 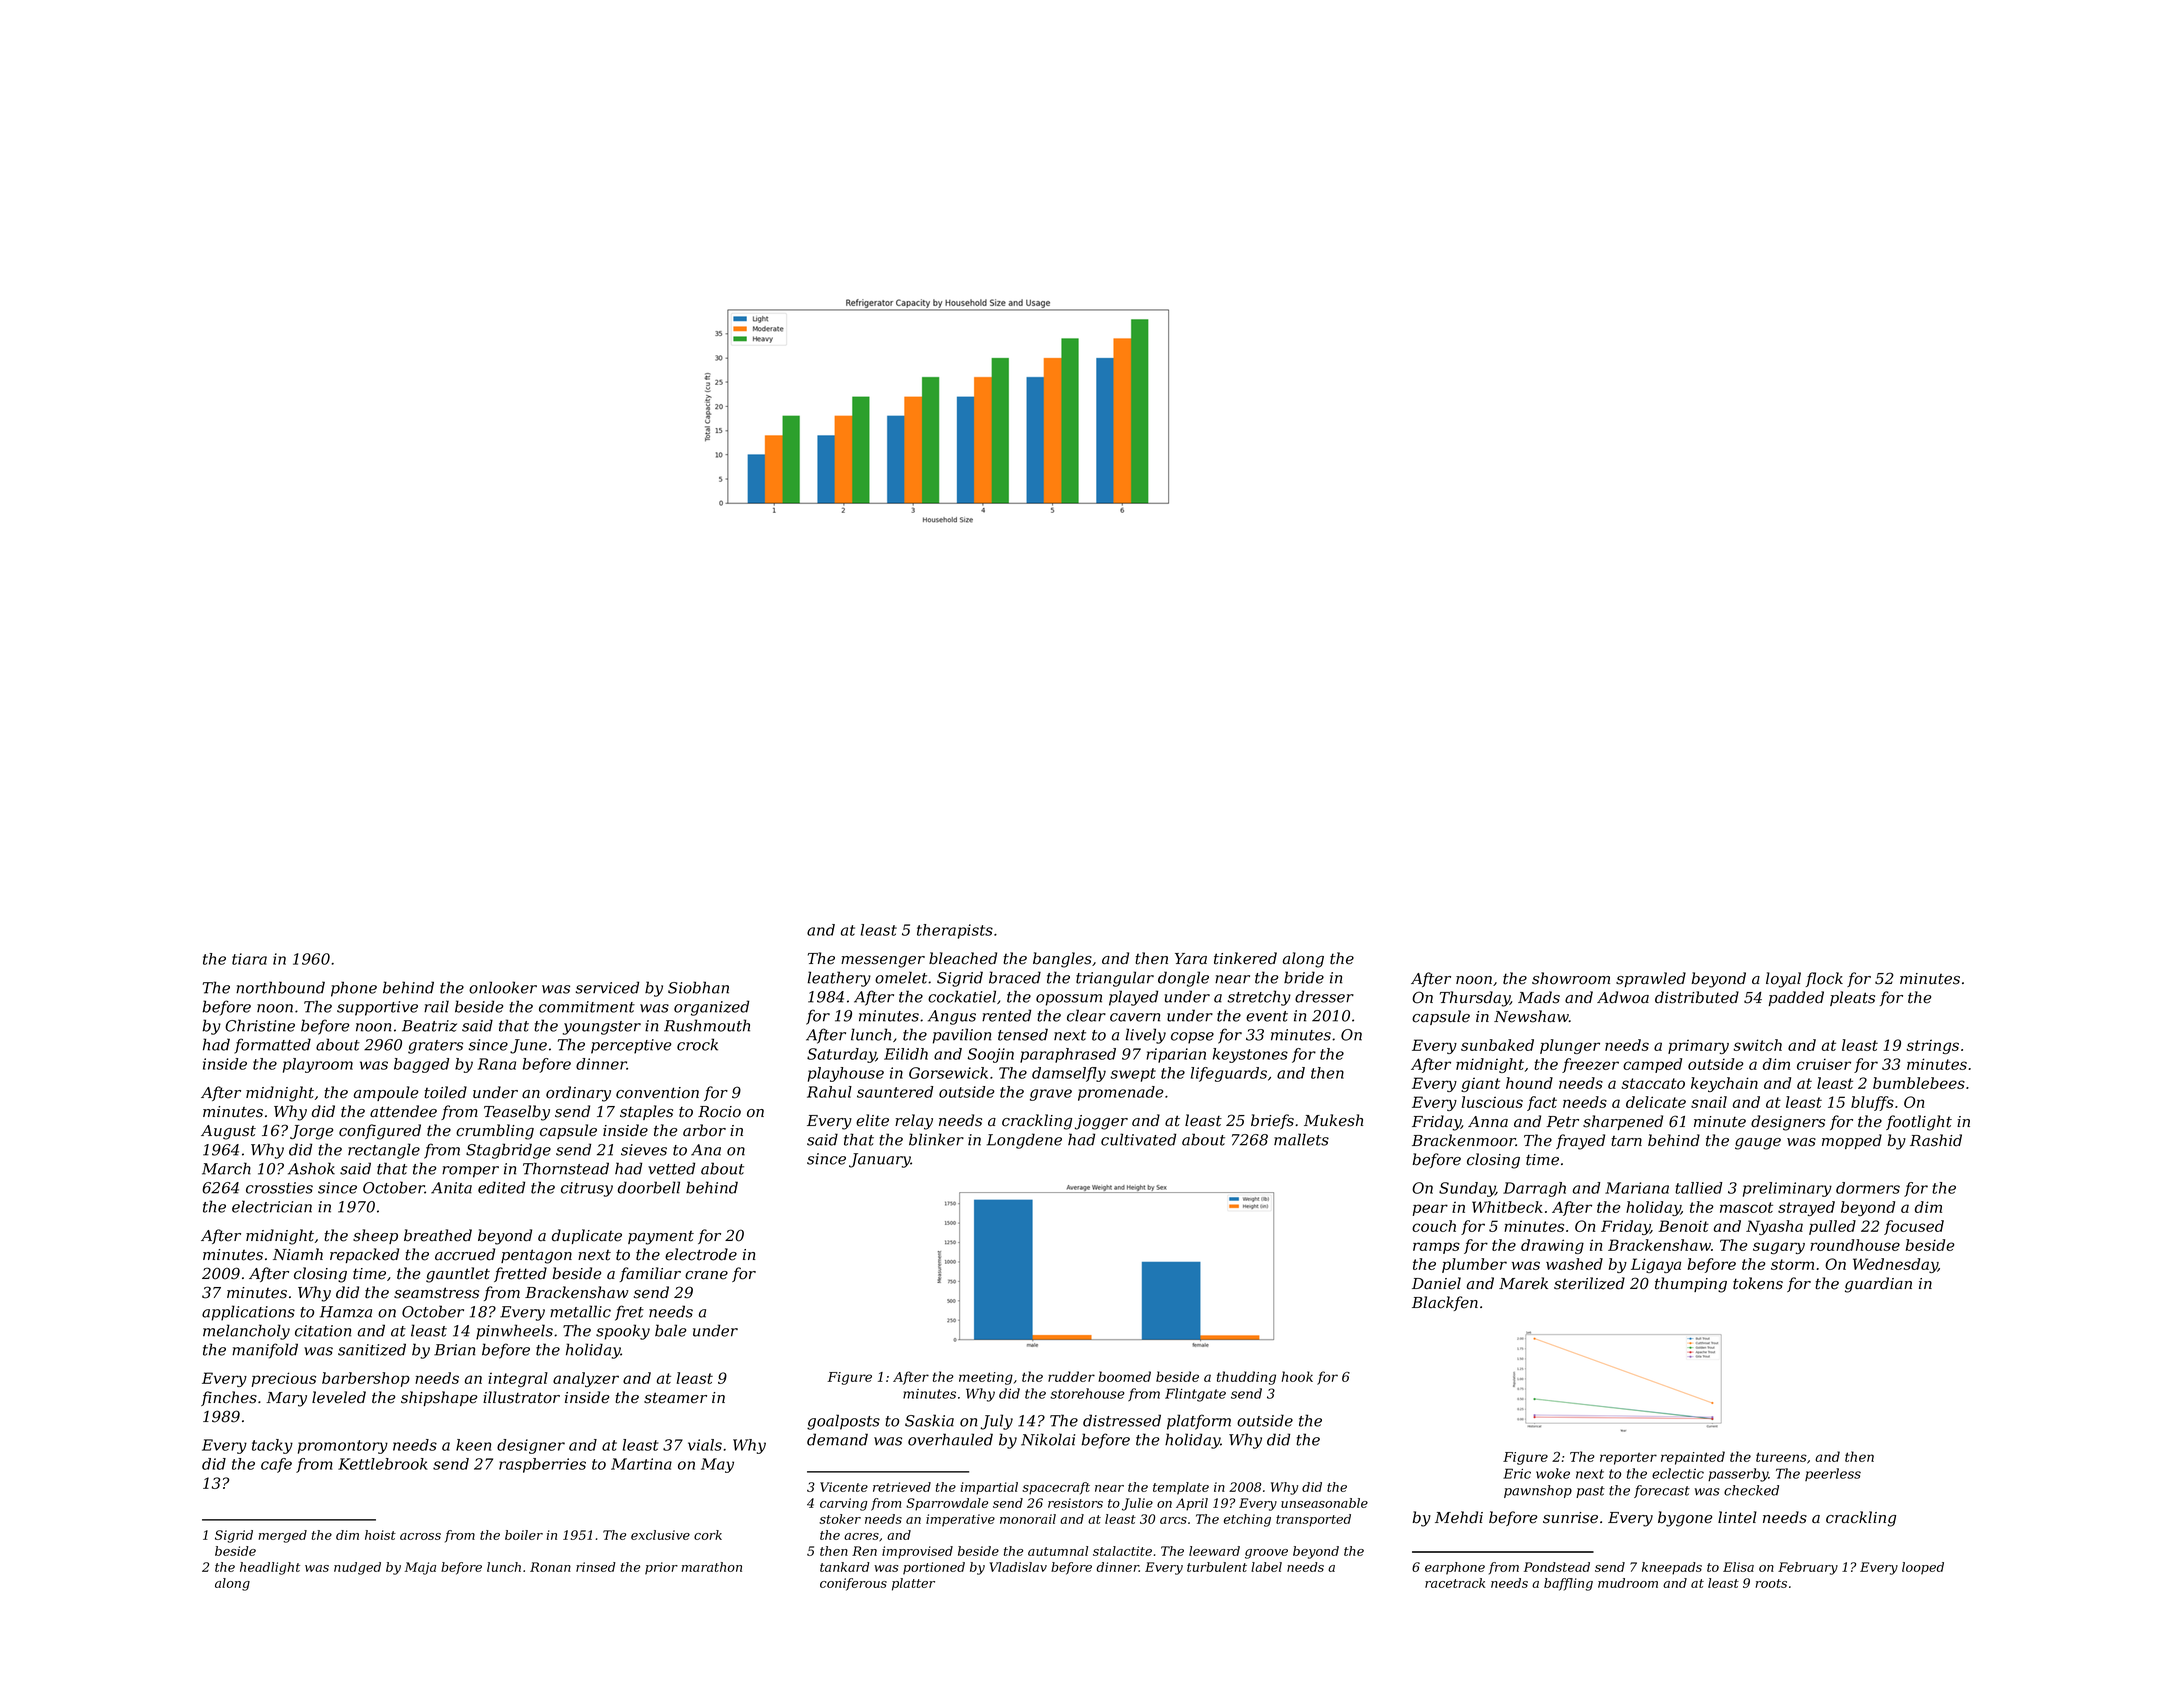 What do you see at coordinates (706, 1275) in the image?
I see `crane` at bounding box center [706, 1275].
